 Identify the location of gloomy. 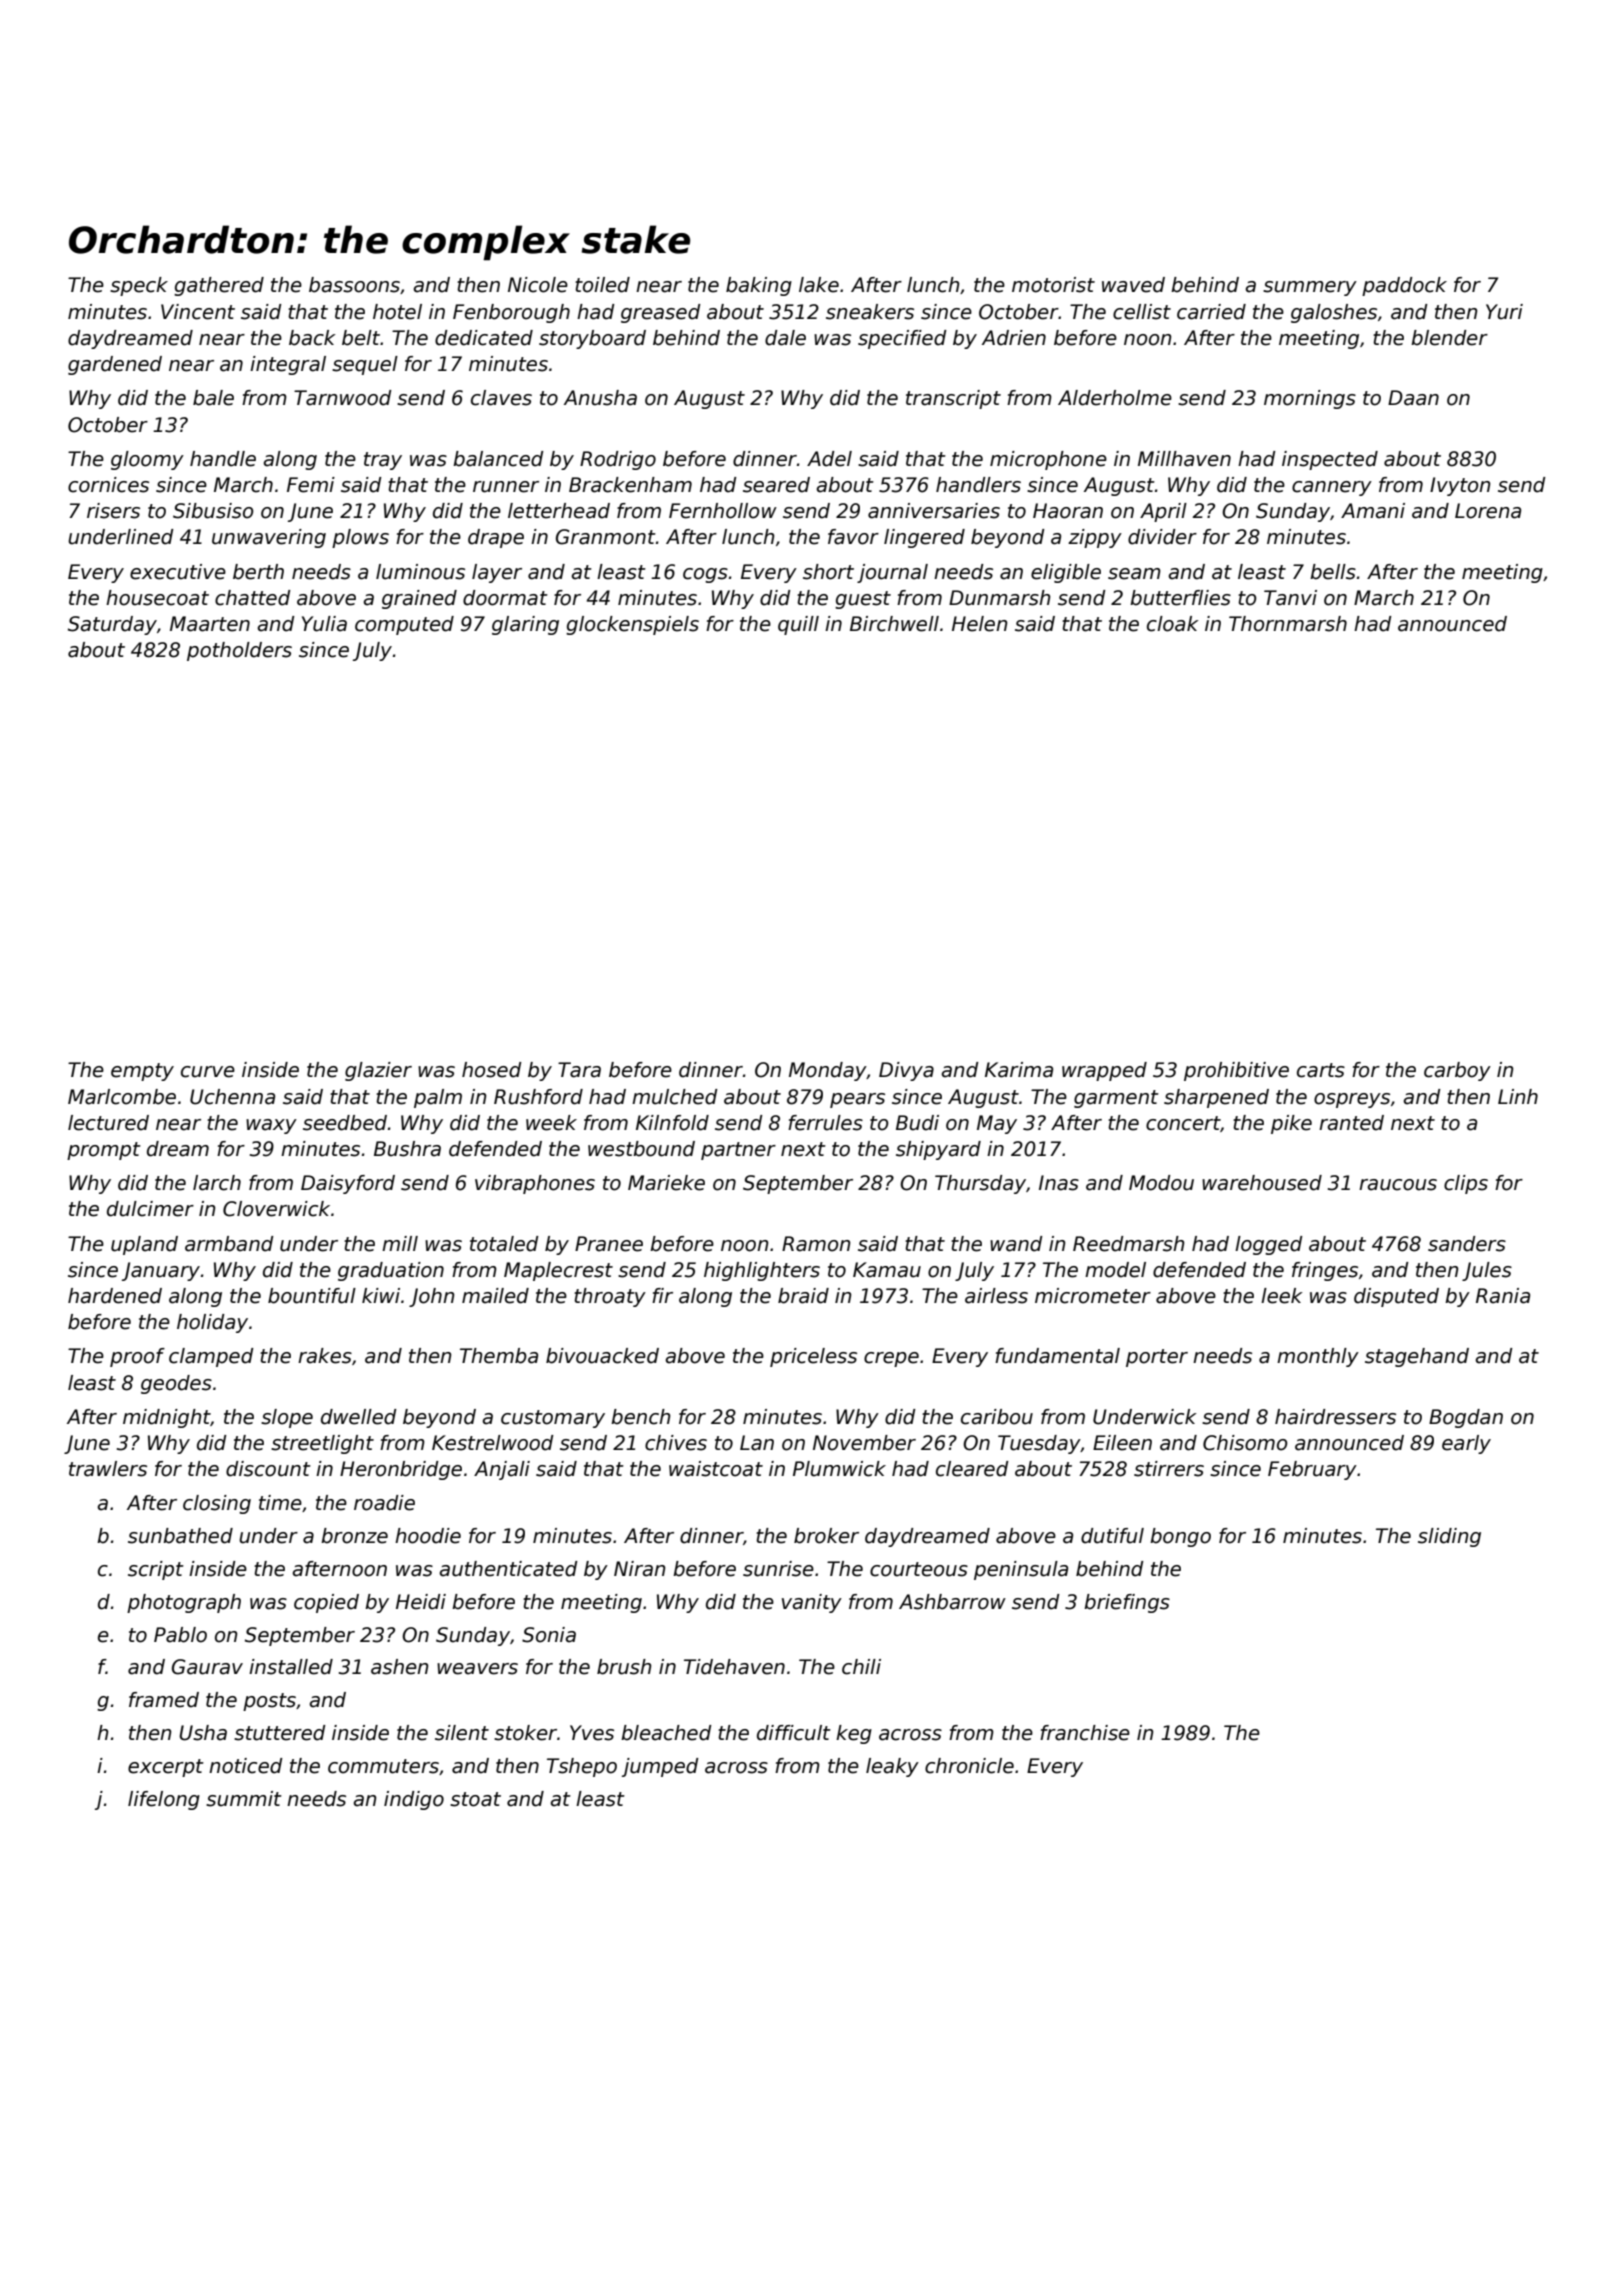
(147, 460).
